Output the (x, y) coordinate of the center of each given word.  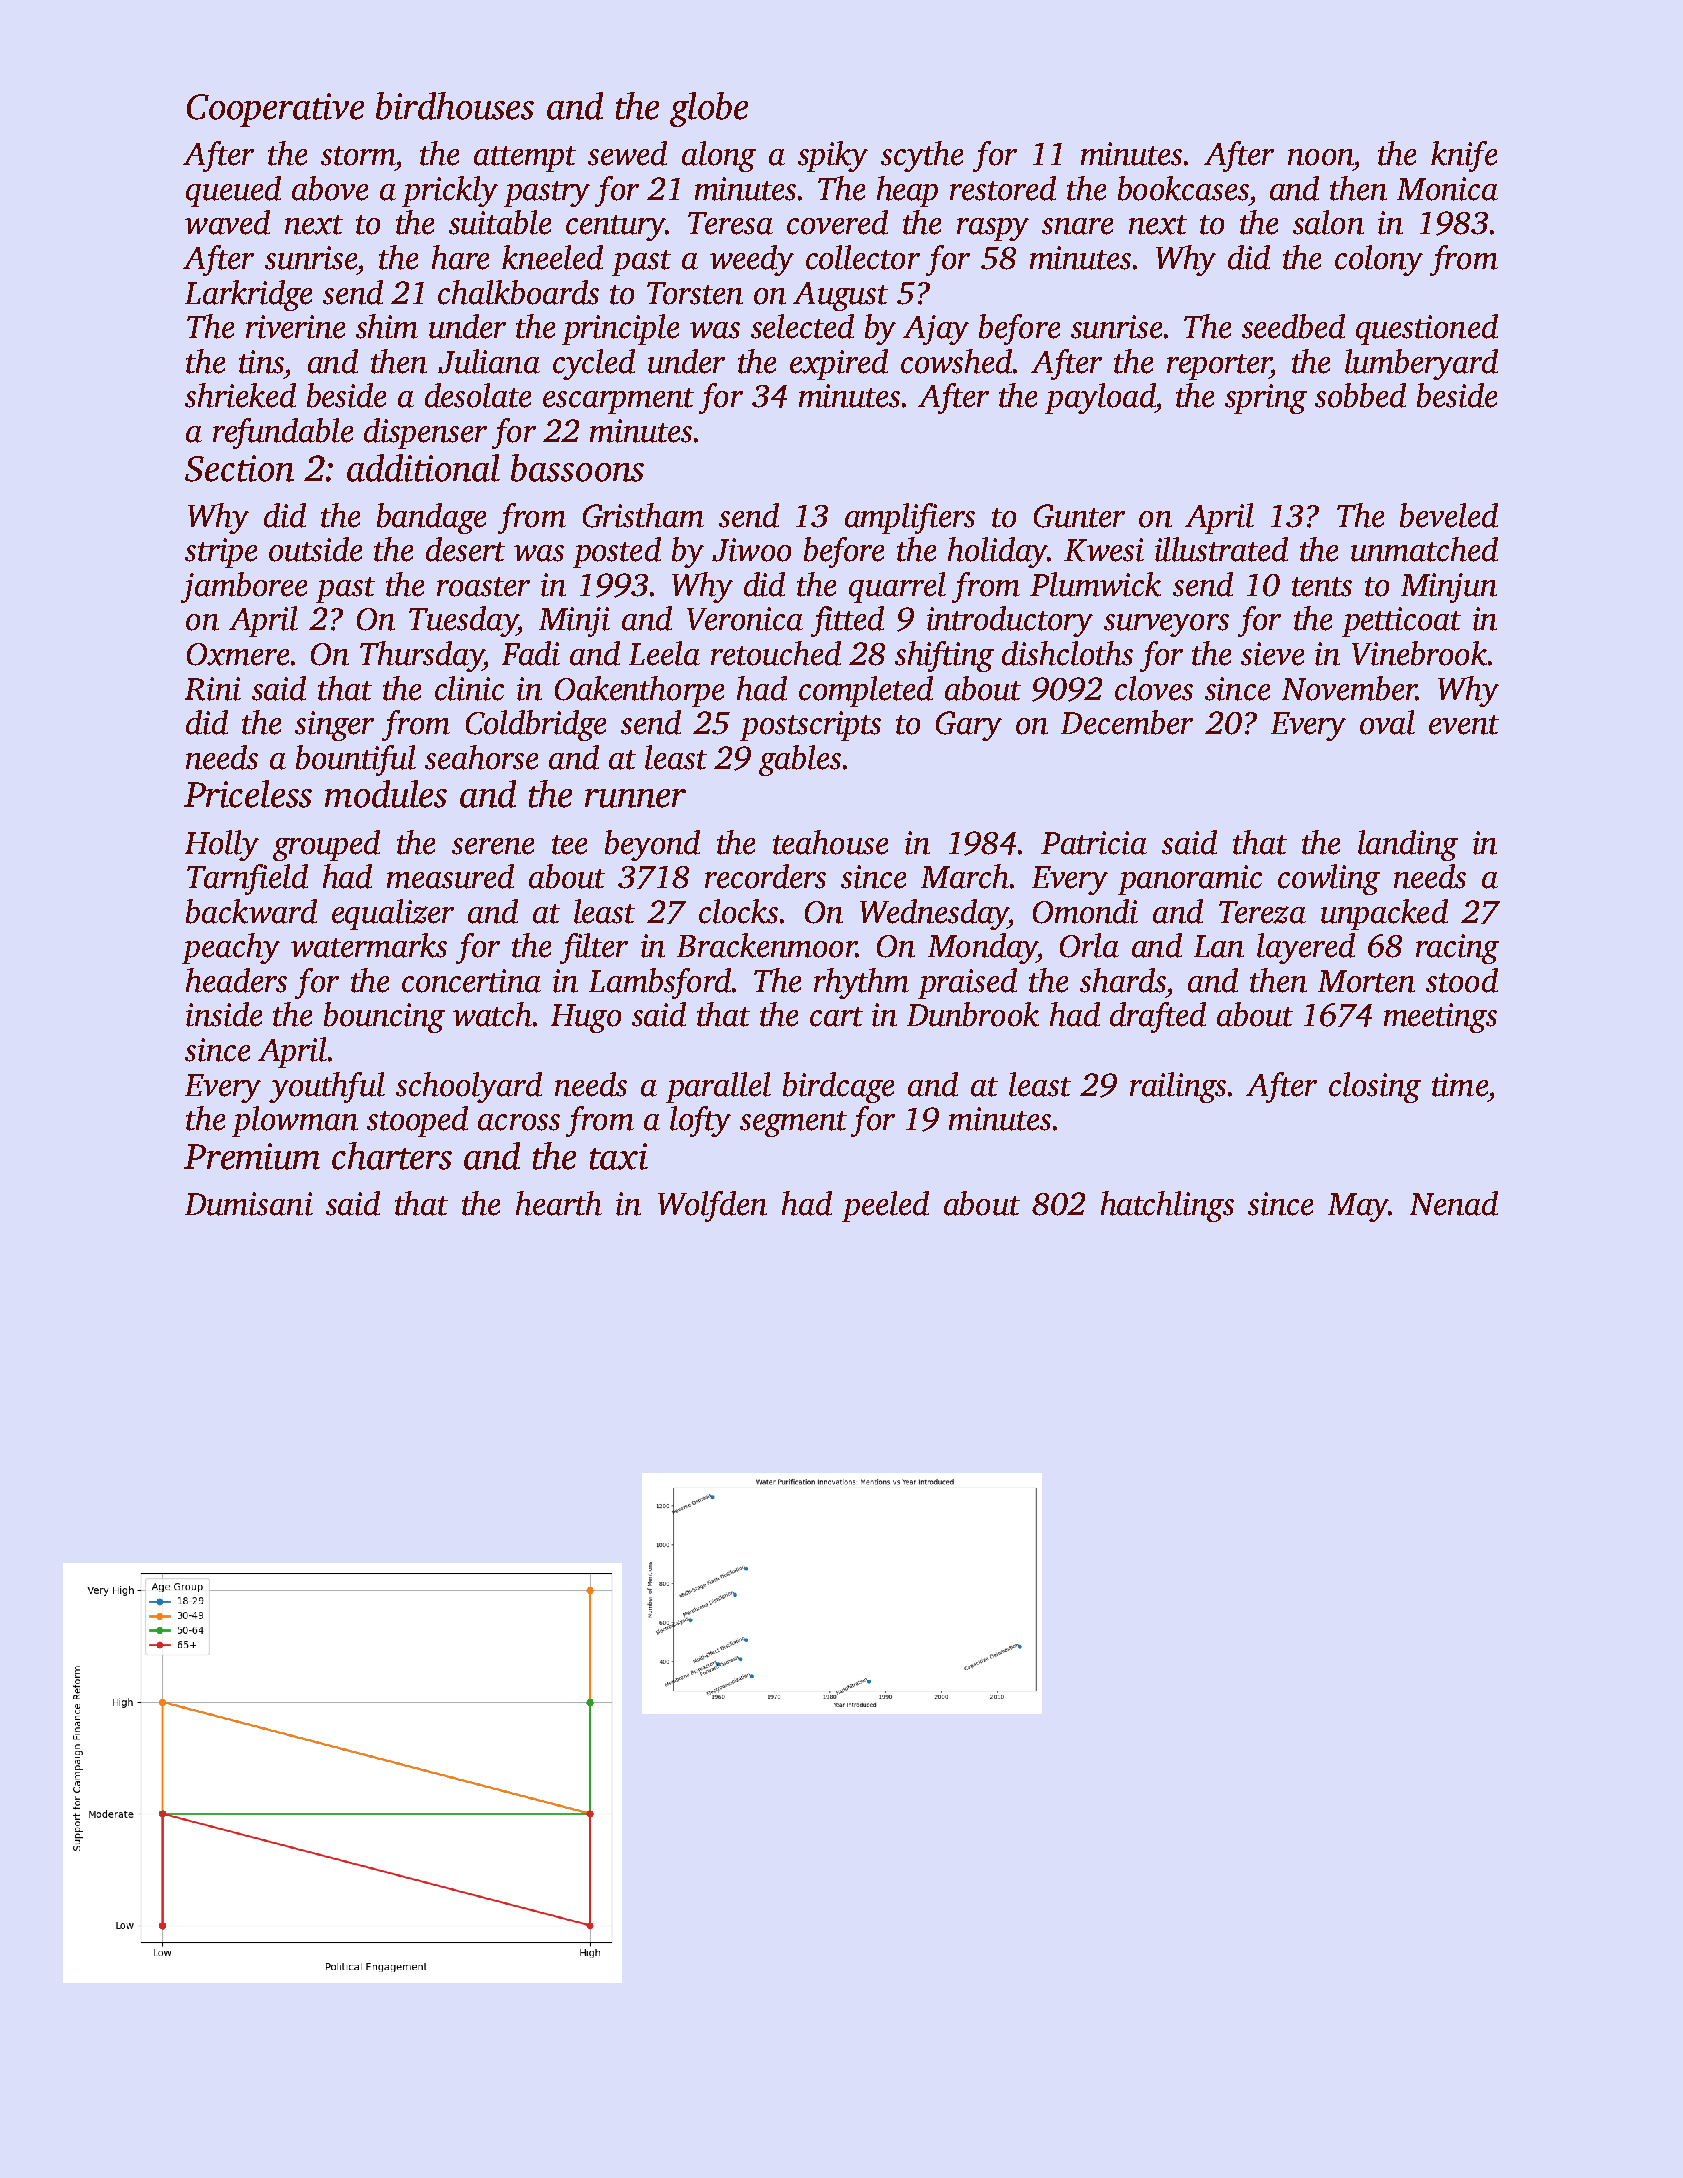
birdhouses (455, 106)
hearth (559, 1203)
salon (1328, 222)
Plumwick (1095, 584)
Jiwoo (751, 550)
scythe (922, 156)
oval (1387, 722)
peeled (885, 1206)
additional (423, 468)
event (1464, 725)
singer (334, 726)
